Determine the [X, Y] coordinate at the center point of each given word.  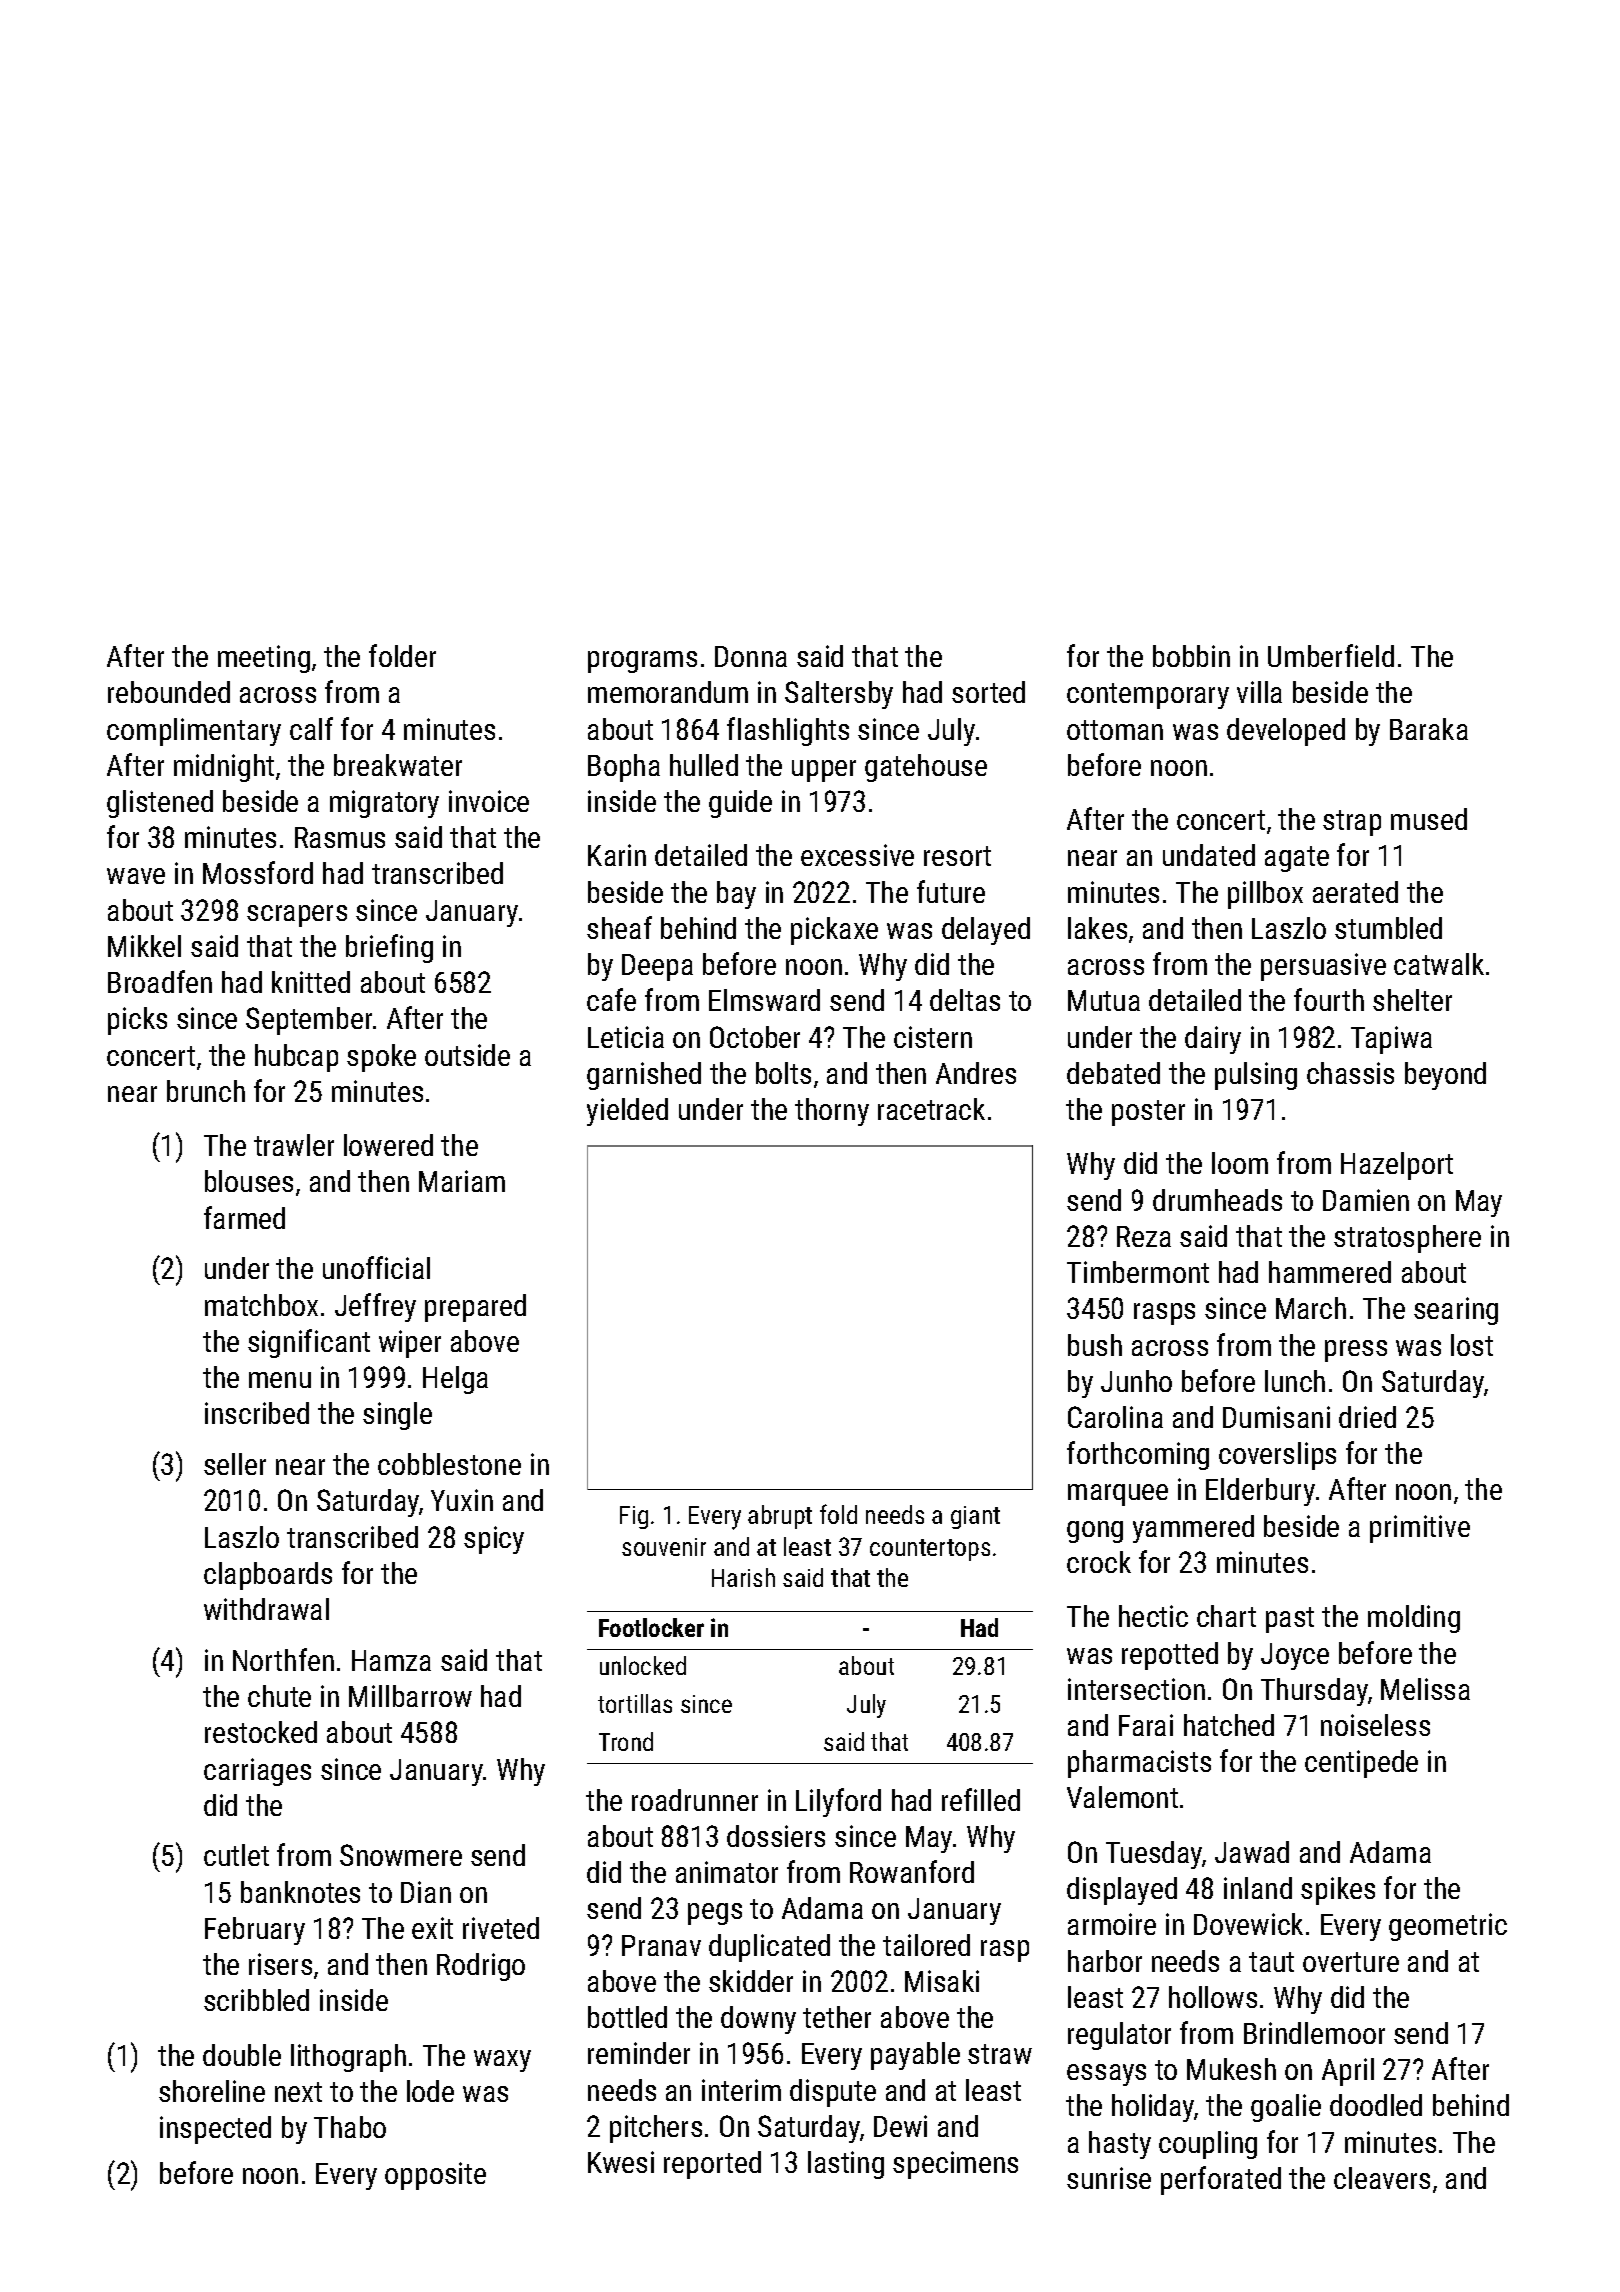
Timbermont [1138, 1272]
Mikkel [144, 946]
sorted [988, 692]
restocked [261, 1732]
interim [741, 2090]
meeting [264, 659]
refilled [981, 1799]
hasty [1120, 2145]
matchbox [261, 1305]
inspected [215, 2130]
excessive [857, 855]
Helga [455, 1380]
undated [1209, 855]
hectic [1153, 1616]
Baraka [1429, 729]
